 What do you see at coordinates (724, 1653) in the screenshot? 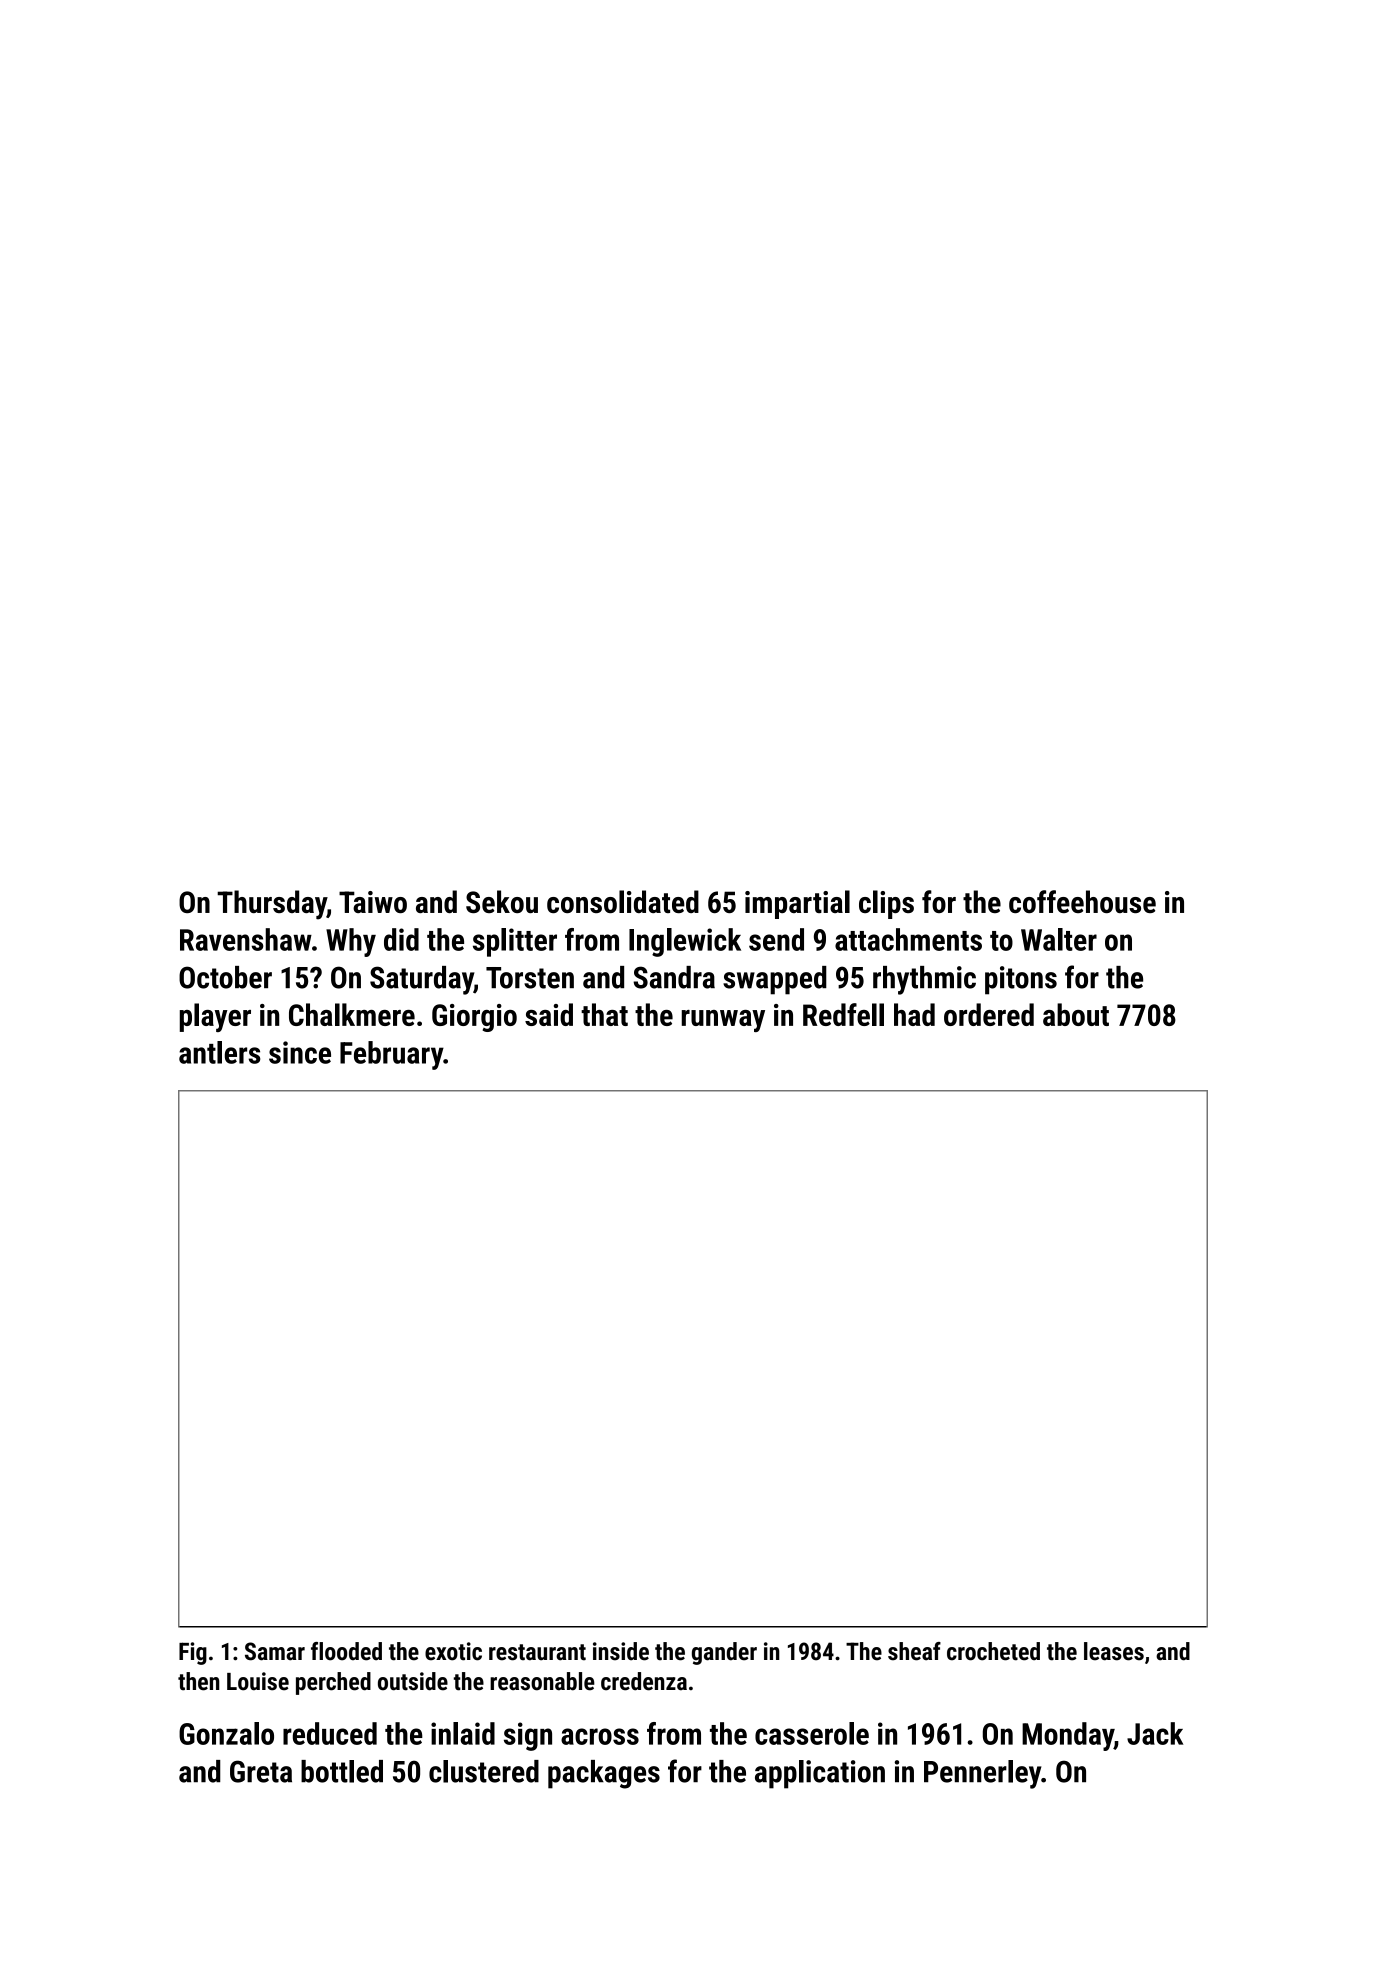
I see `gander` at bounding box center [724, 1653].
